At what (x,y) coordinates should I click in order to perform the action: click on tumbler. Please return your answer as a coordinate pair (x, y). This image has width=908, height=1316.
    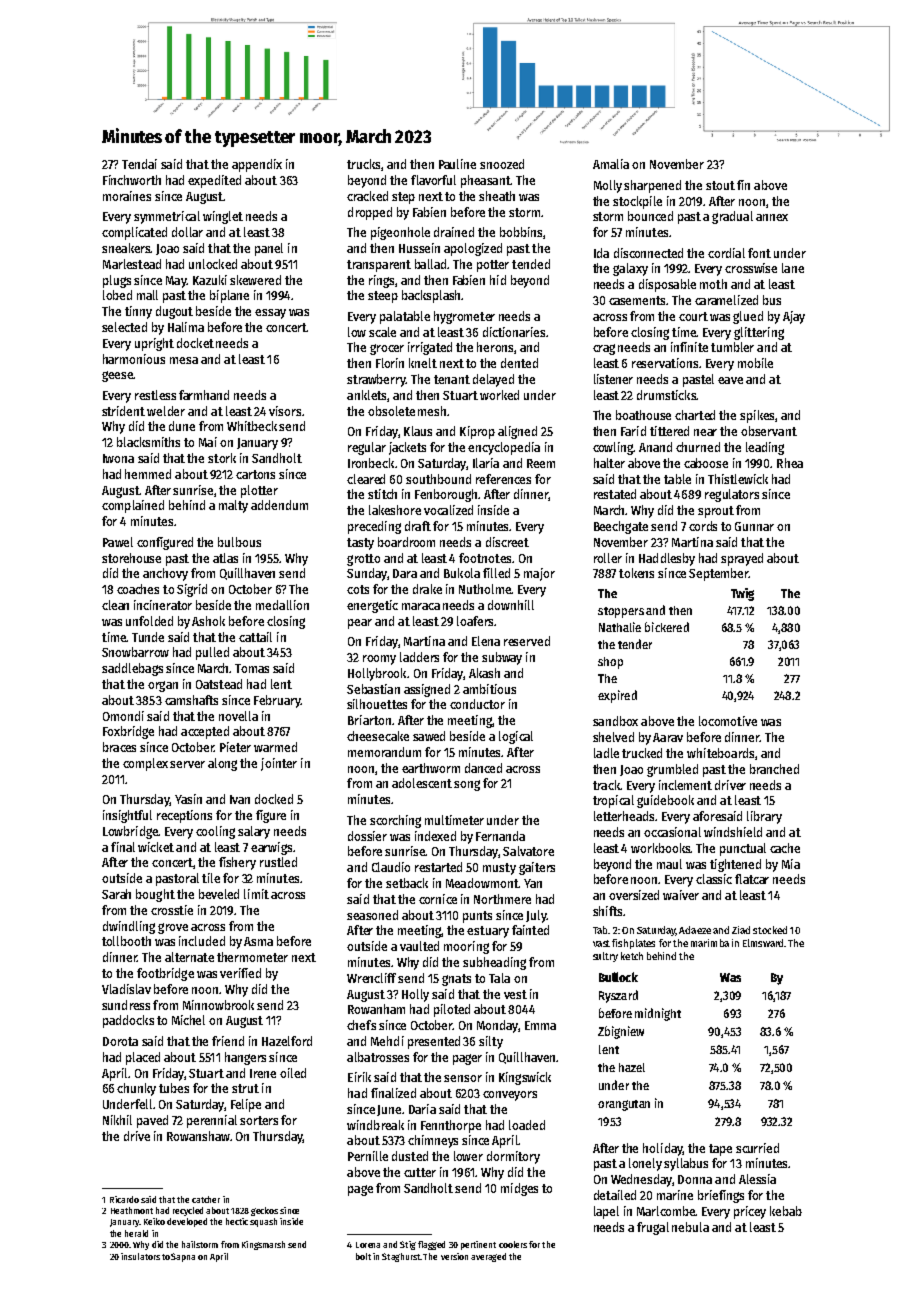
    Looking at the image, I should click on (732, 347).
